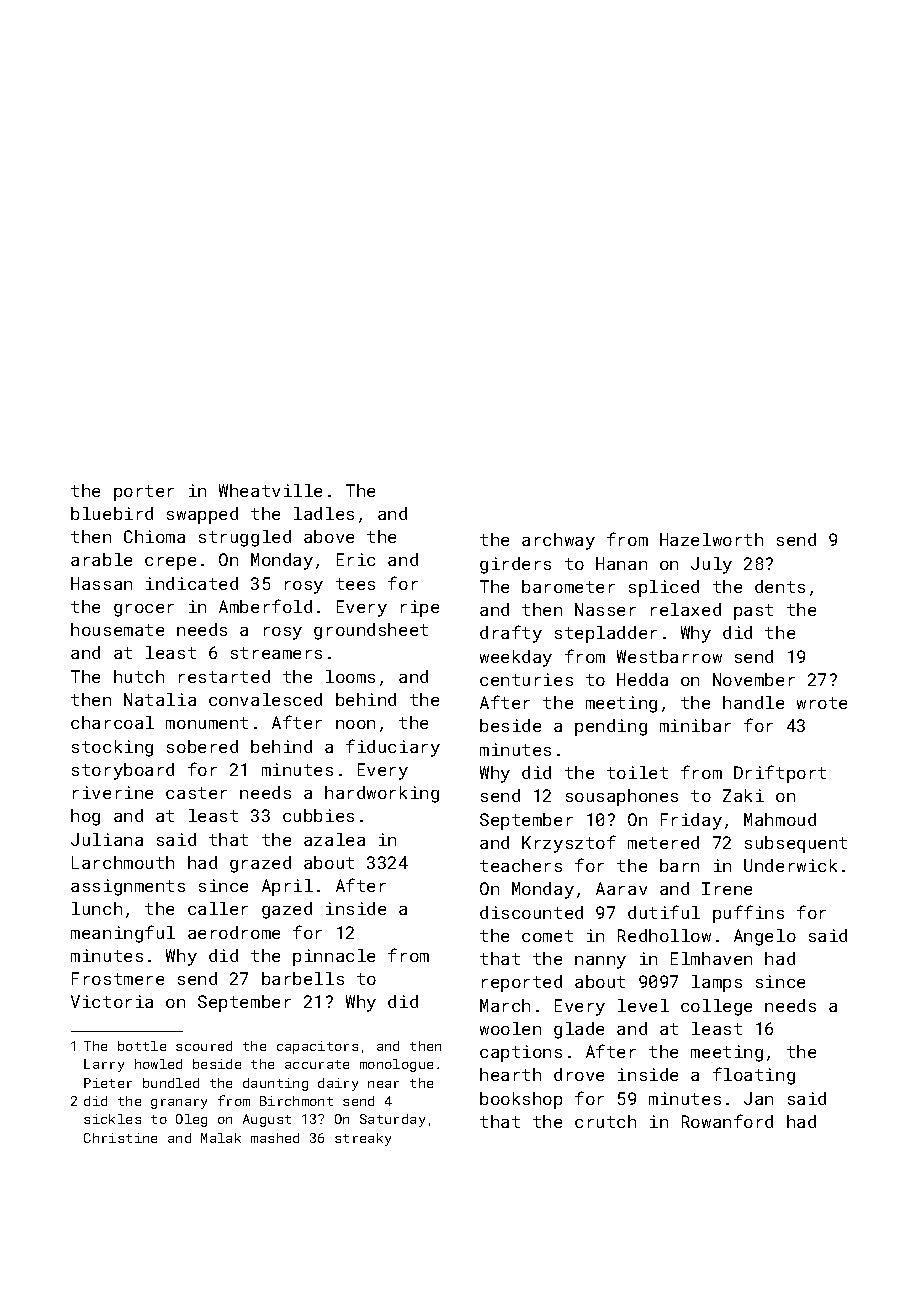 Image resolution: width=924 pixels, height=1311 pixels. I want to click on teachers, so click(521, 865).
